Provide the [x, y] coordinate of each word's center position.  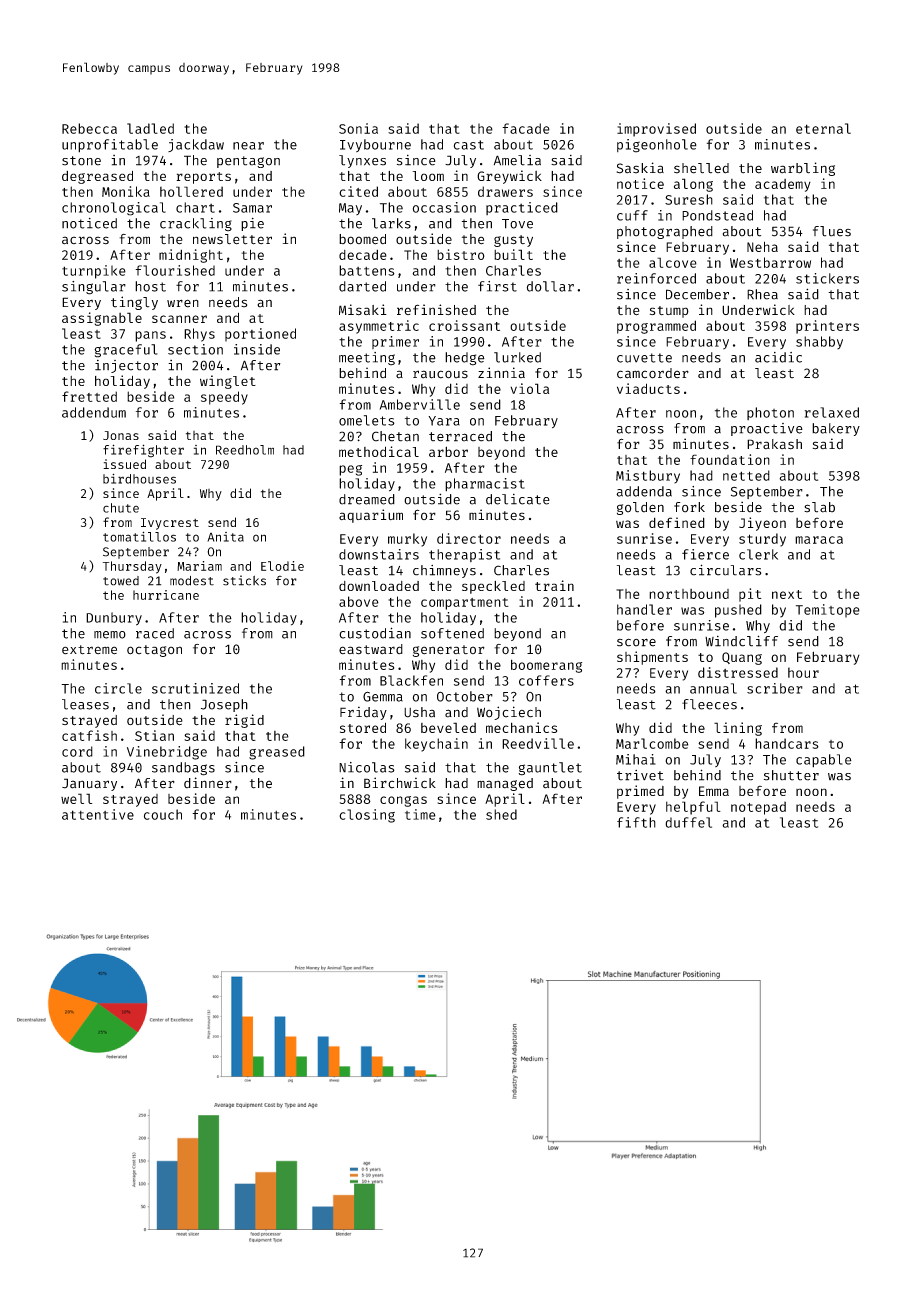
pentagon [248, 162]
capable [824, 761]
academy [783, 185]
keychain [436, 745]
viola [529, 388]
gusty [513, 241]
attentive [98, 814]
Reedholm [245, 450]
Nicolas [367, 767]
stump [669, 312]
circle [118, 688]
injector [126, 366]
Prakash [774, 444]
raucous [440, 374]
